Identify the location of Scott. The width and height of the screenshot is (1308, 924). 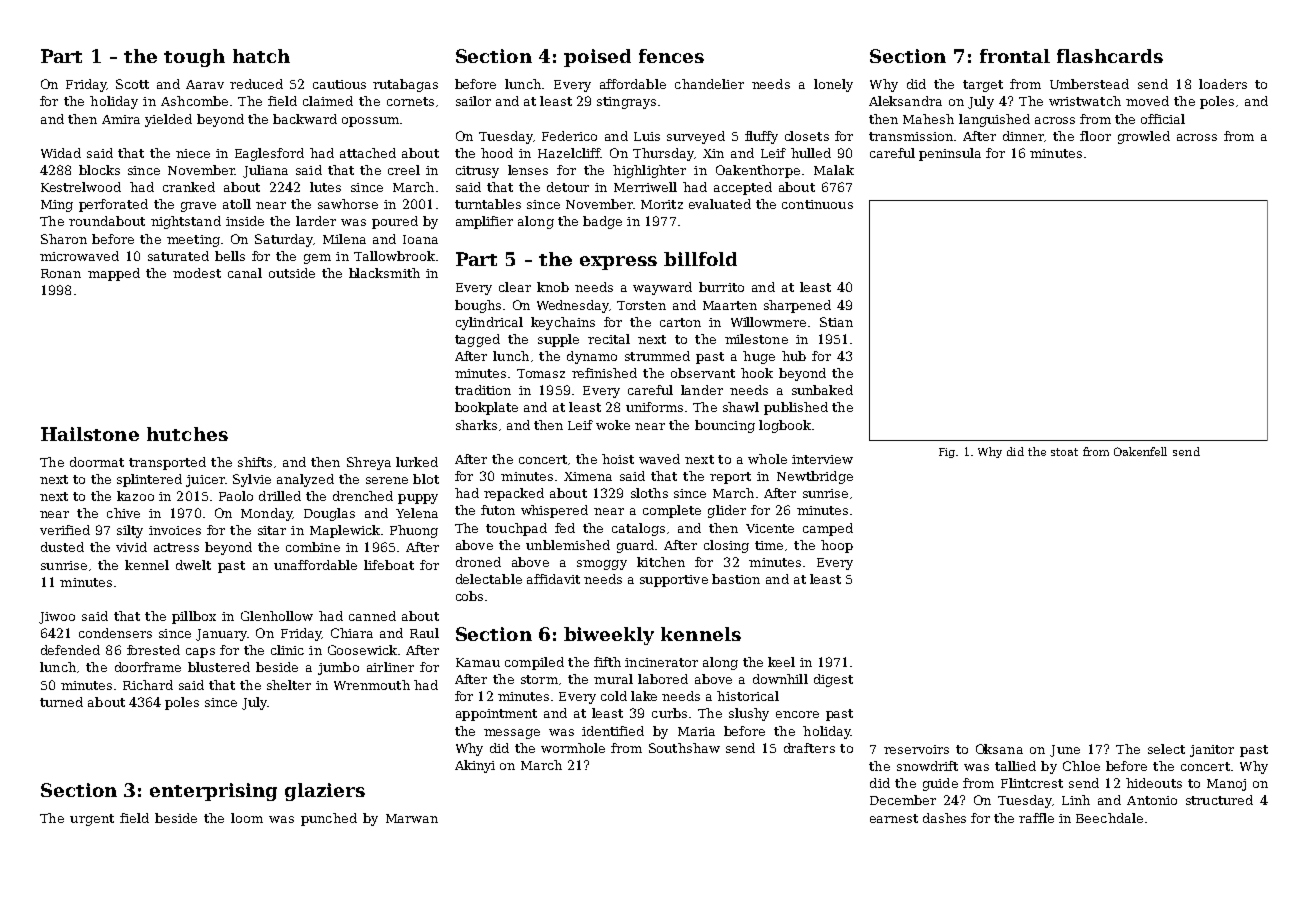
(132, 84).
